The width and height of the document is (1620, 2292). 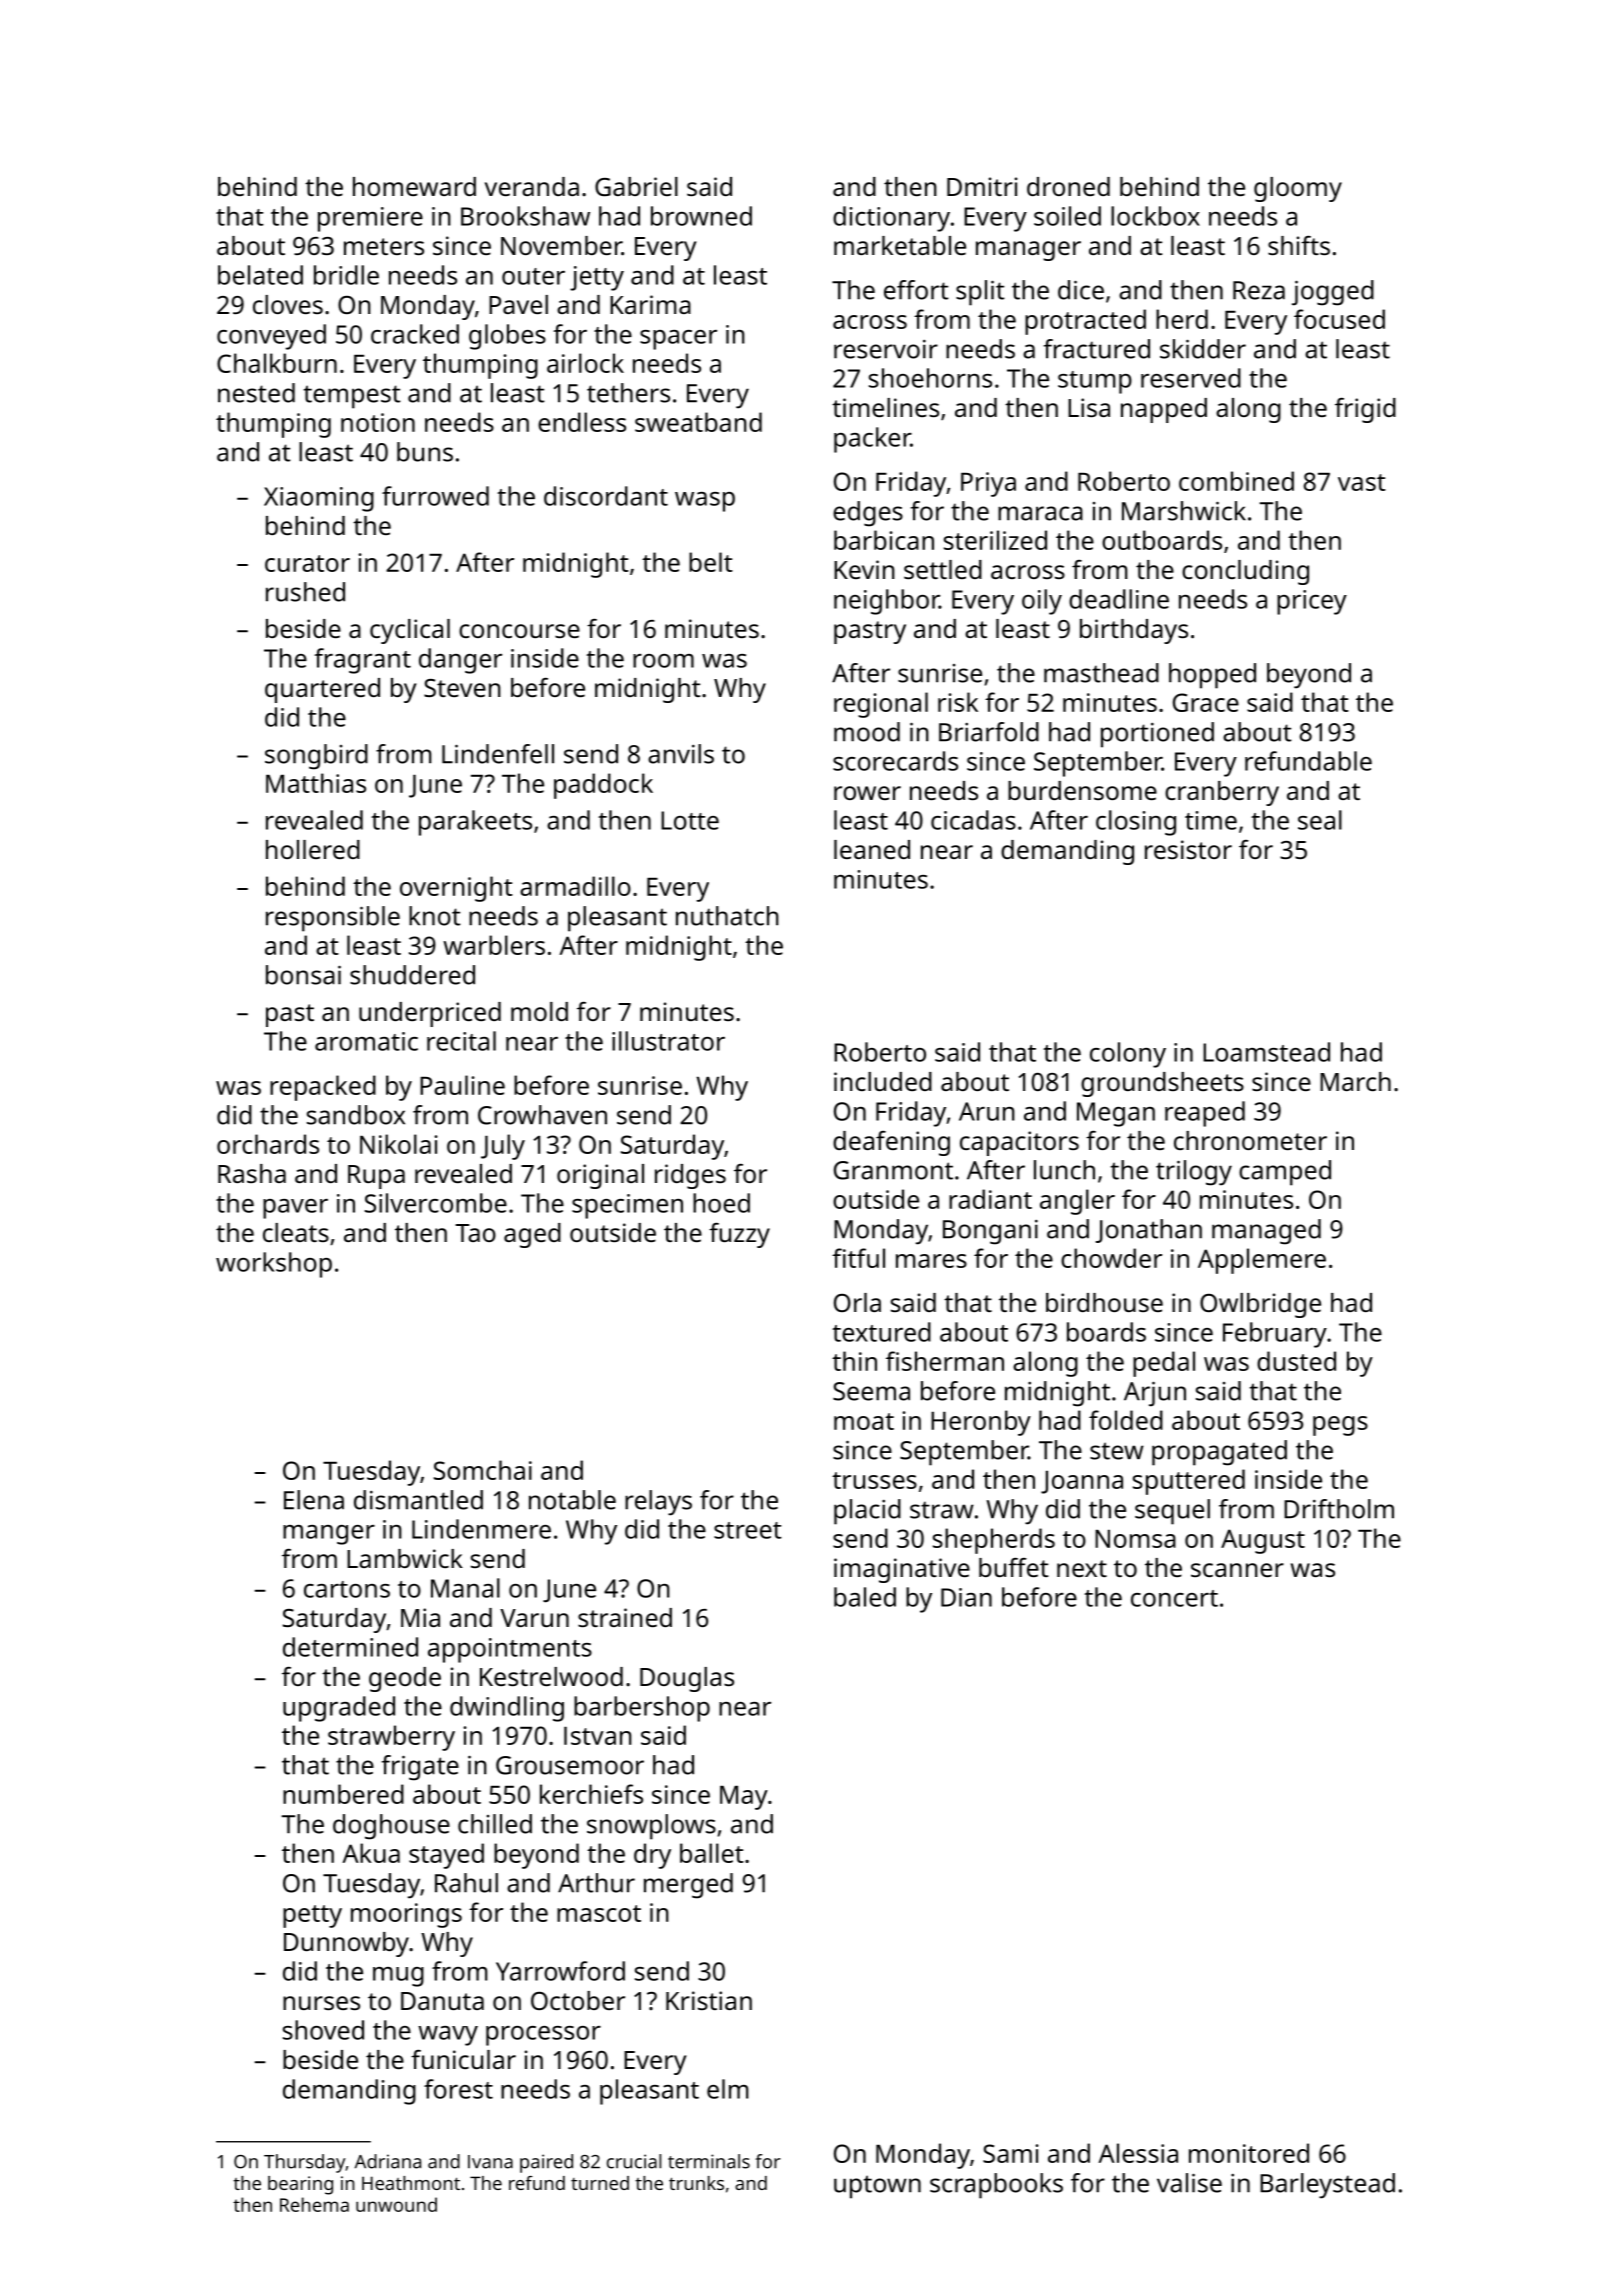 What do you see at coordinates (690, 1176) in the document?
I see `ridges` at bounding box center [690, 1176].
